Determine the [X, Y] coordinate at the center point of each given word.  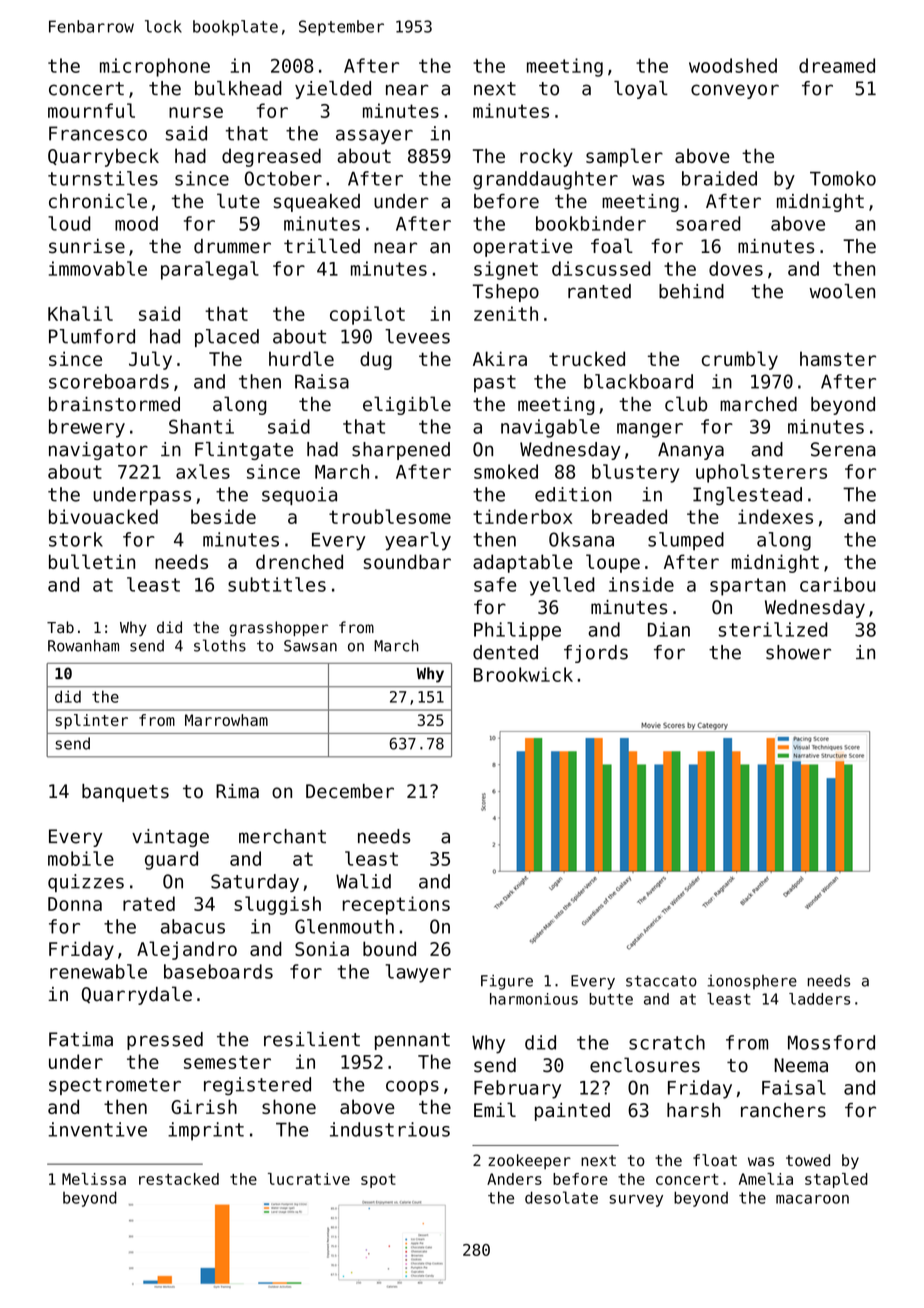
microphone [155, 67]
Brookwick [523, 674]
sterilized [773, 629]
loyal [641, 90]
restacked [179, 1179]
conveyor [735, 91]
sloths [220, 645]
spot [378, 1181]
